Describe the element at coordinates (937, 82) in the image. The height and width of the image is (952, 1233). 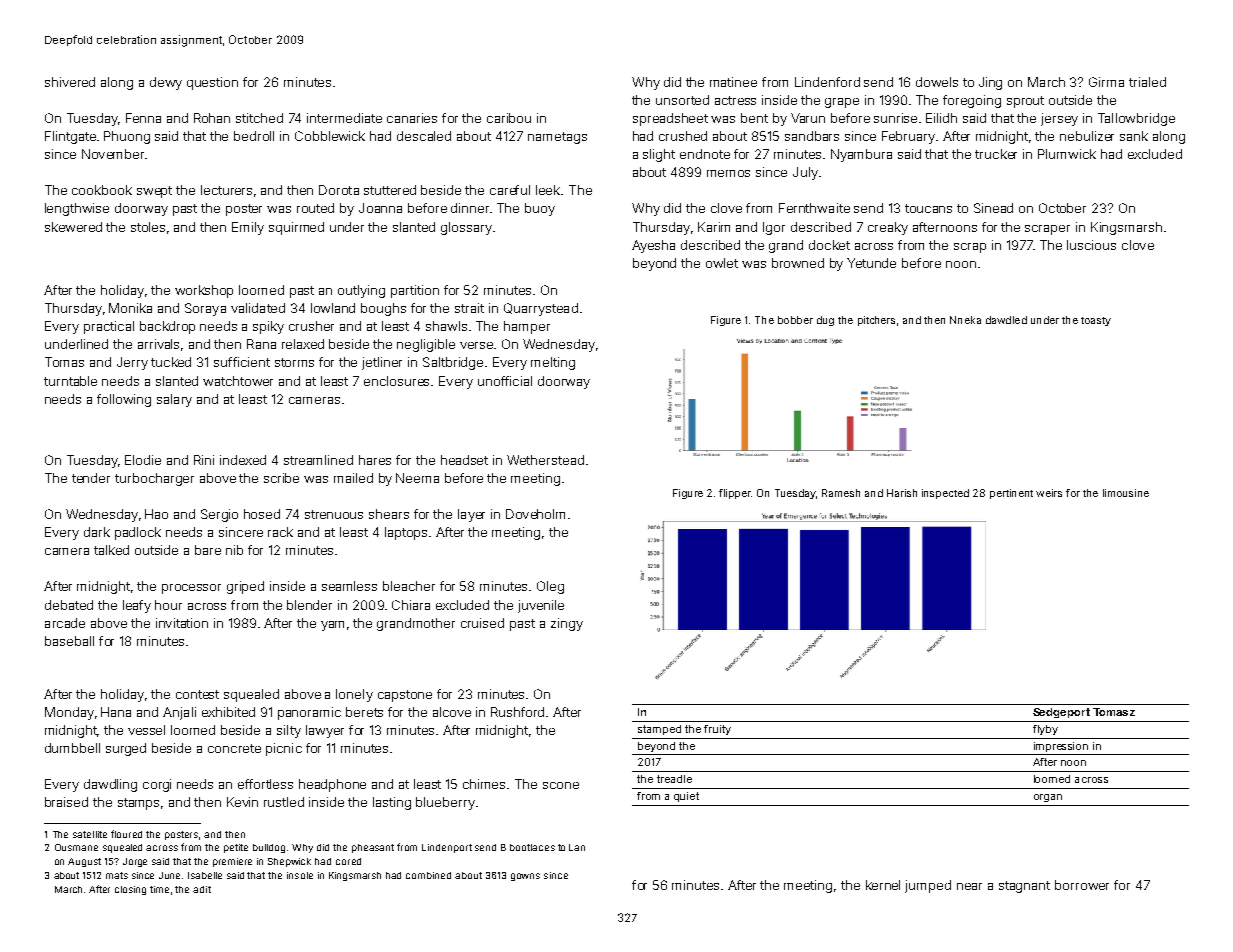
I see `dowels` at that location.
